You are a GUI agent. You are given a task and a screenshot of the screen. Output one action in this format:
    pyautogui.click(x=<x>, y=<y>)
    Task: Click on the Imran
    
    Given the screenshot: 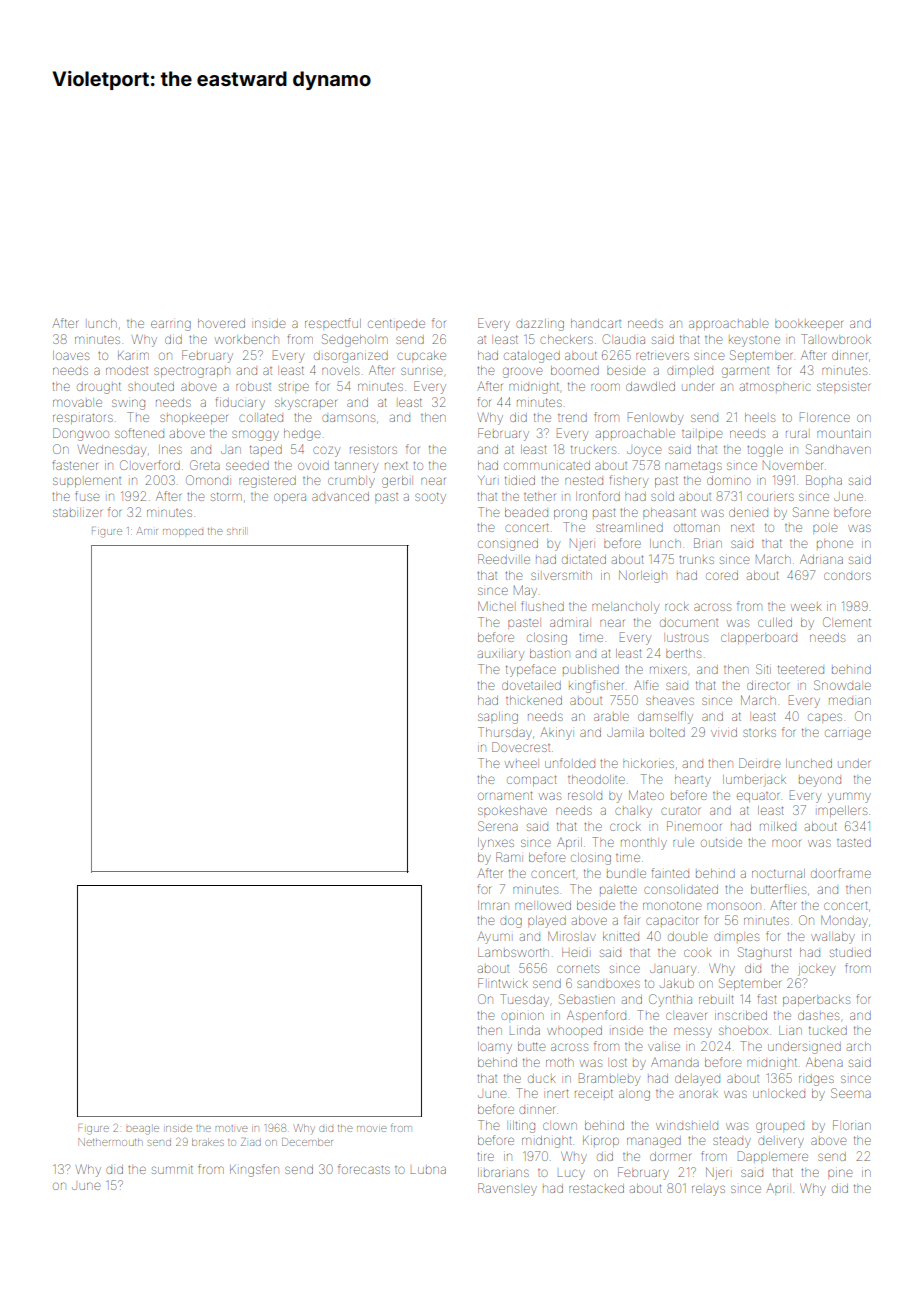 What is the action you would take?
    pyautogui.click(x=493, y=905)
